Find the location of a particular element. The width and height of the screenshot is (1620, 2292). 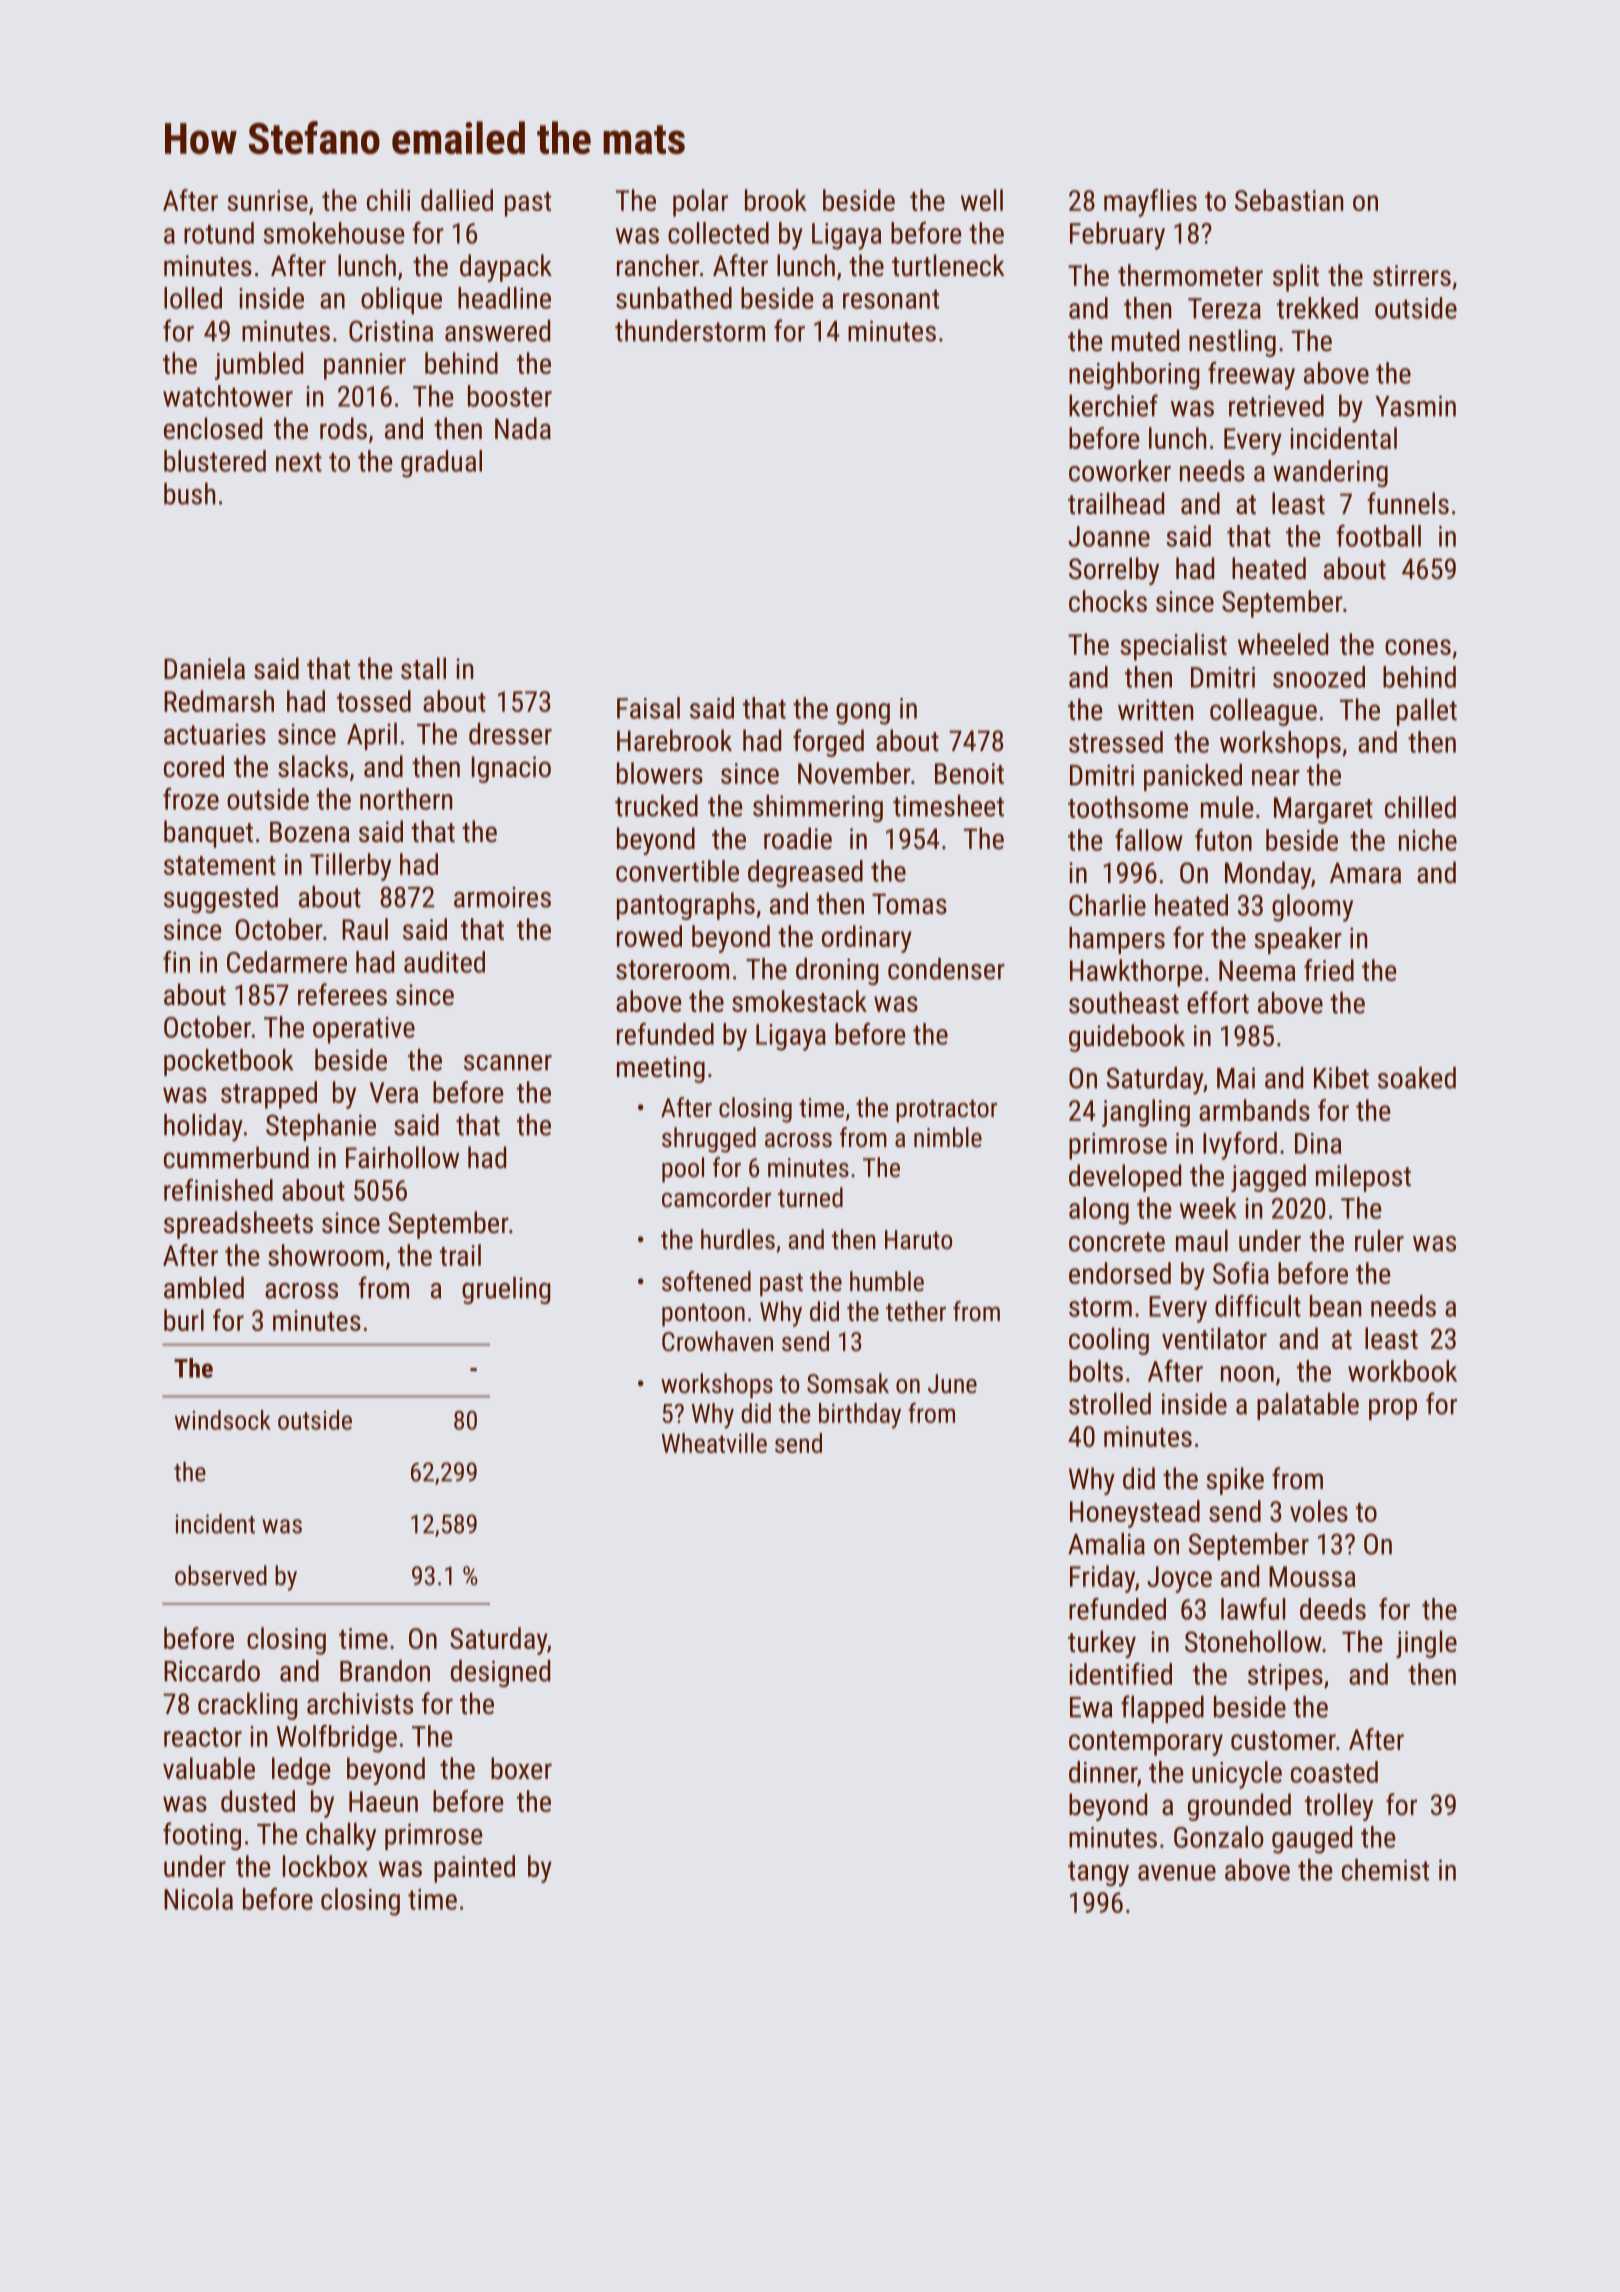

Joanne is located at coordinates (1109, 536).
